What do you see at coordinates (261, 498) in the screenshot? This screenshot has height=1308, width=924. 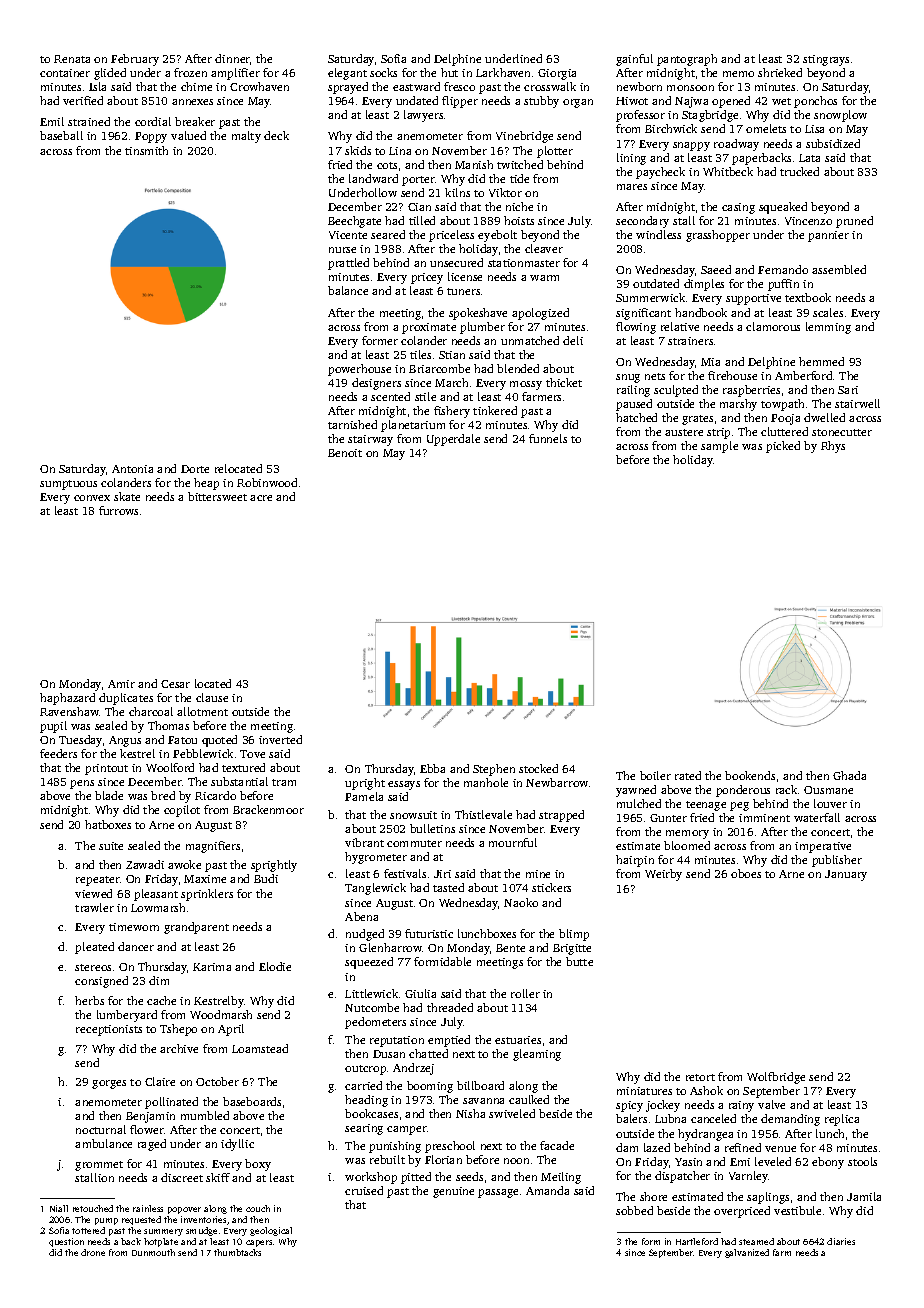 I see `acre` at bounding box center [261, 498].
